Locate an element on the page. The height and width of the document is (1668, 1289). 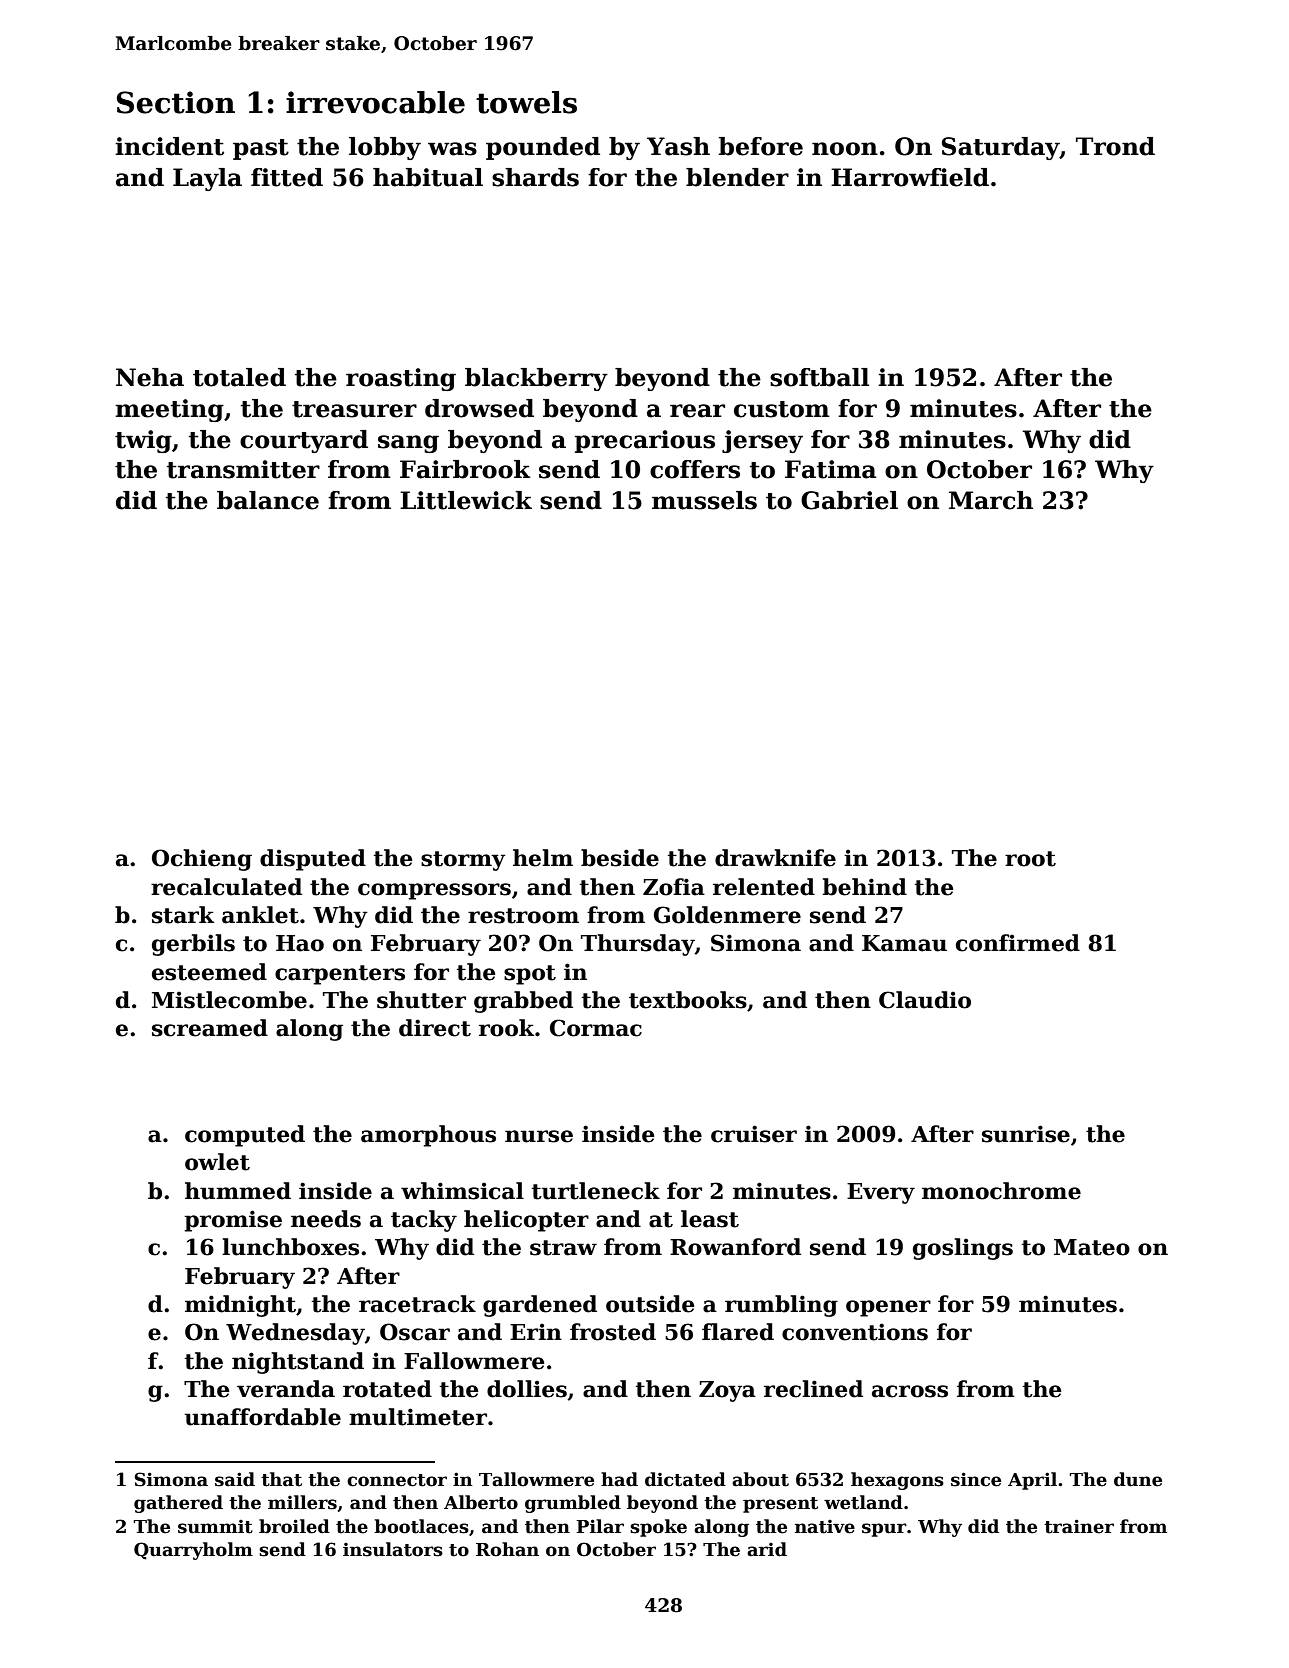
Layla is located at coordinates (207, 179).
